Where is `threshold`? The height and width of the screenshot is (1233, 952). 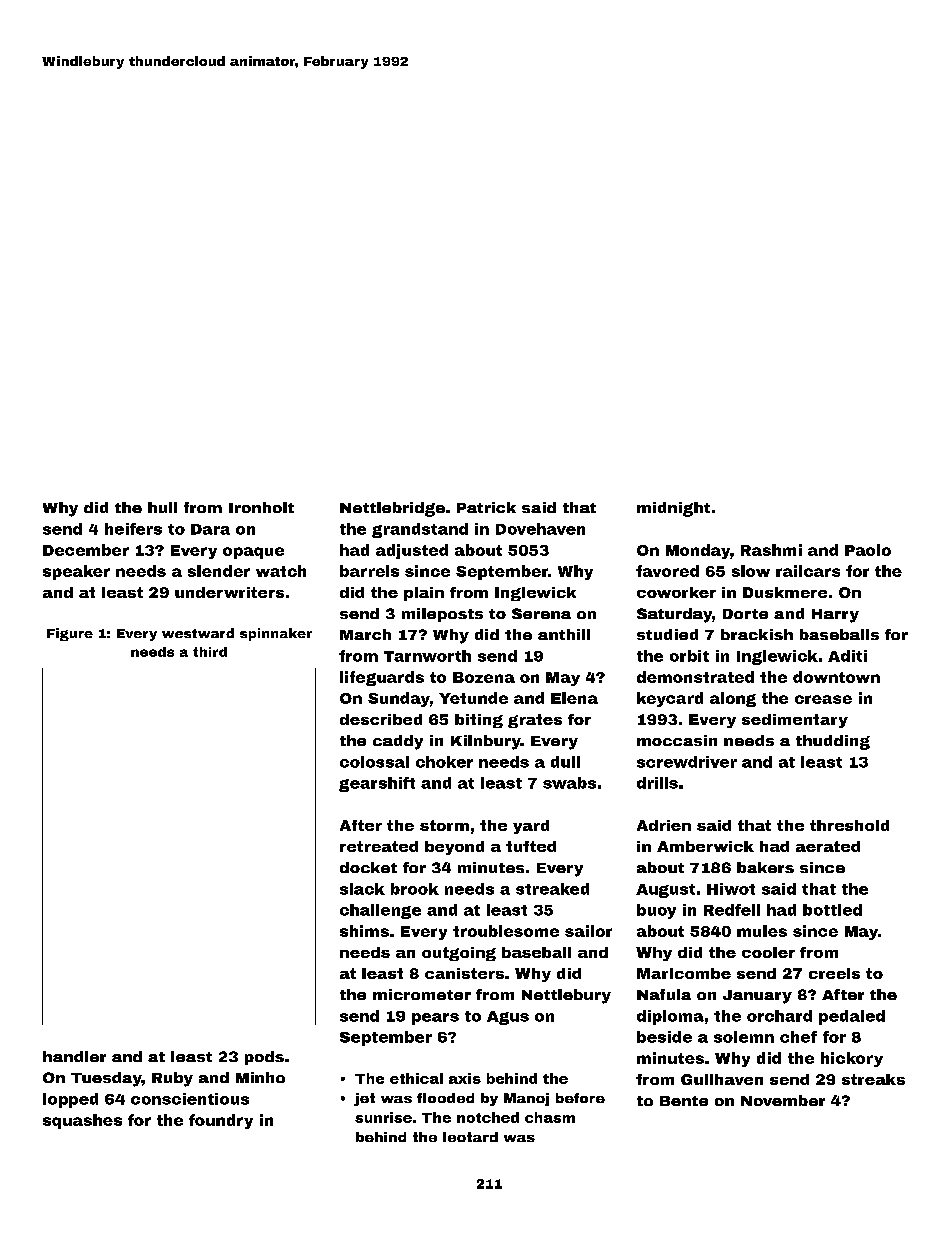
threshold is located at coordinates (849, 825).
